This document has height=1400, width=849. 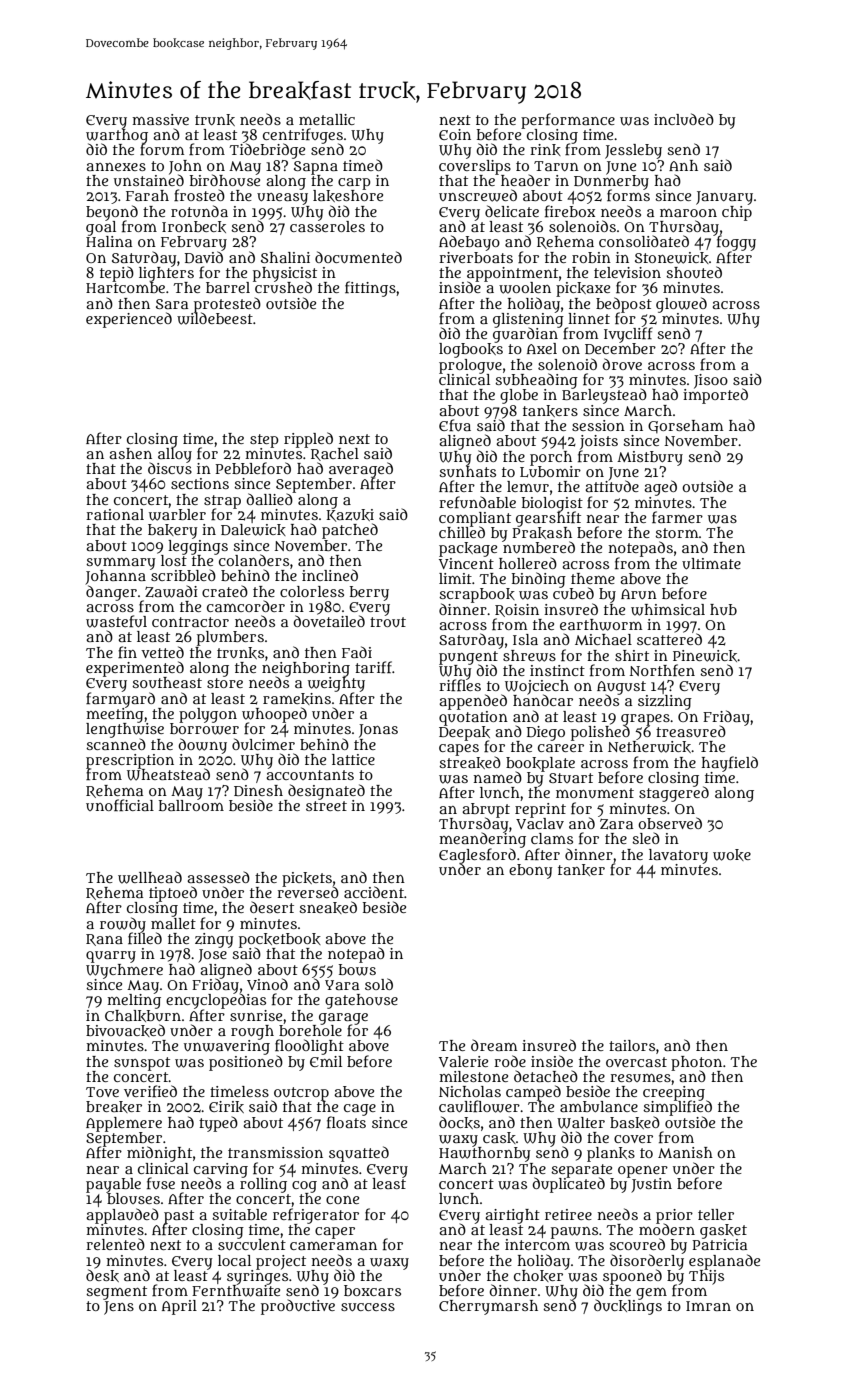 What do you see at coordinates (360, 1110) in the document?
I see `cage` at bounding box center [360, 1110].
